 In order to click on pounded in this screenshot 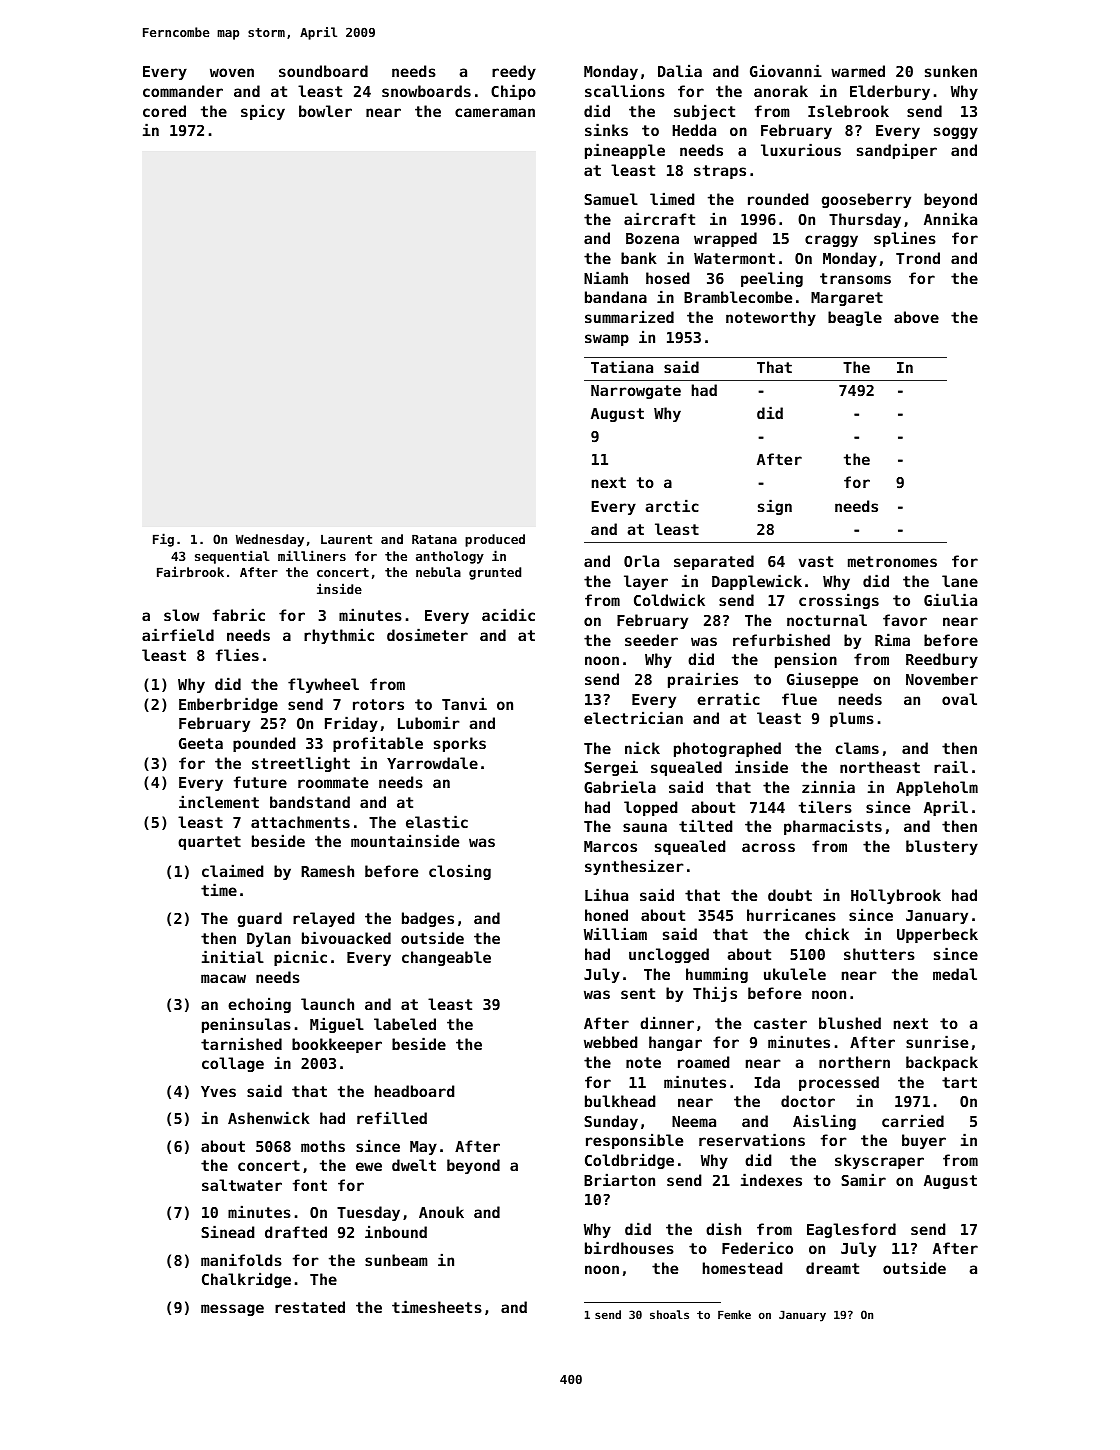, I will do `click(264, 744)`.
